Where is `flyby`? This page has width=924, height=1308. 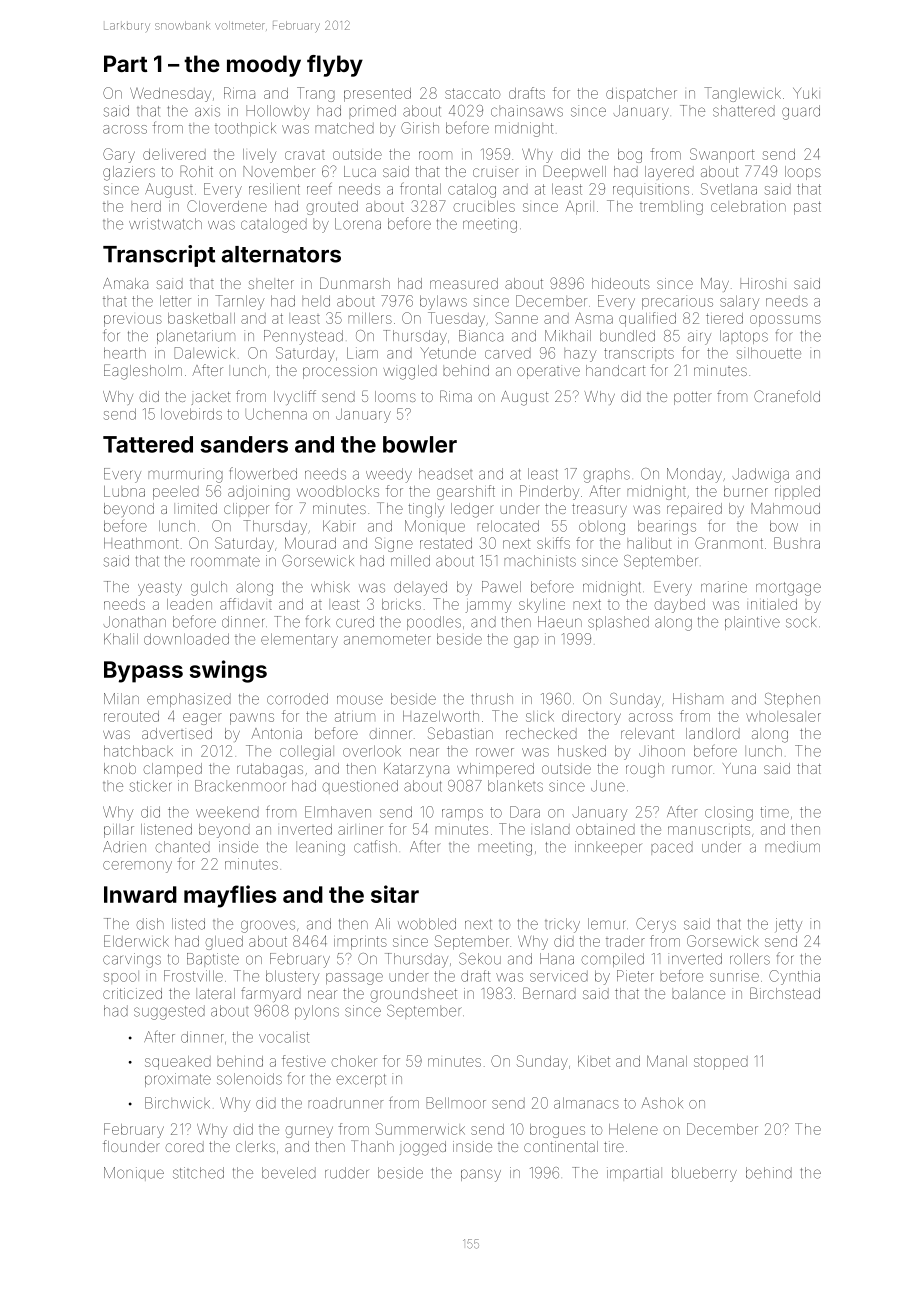
flyby is located at coordinates (335, 66).
